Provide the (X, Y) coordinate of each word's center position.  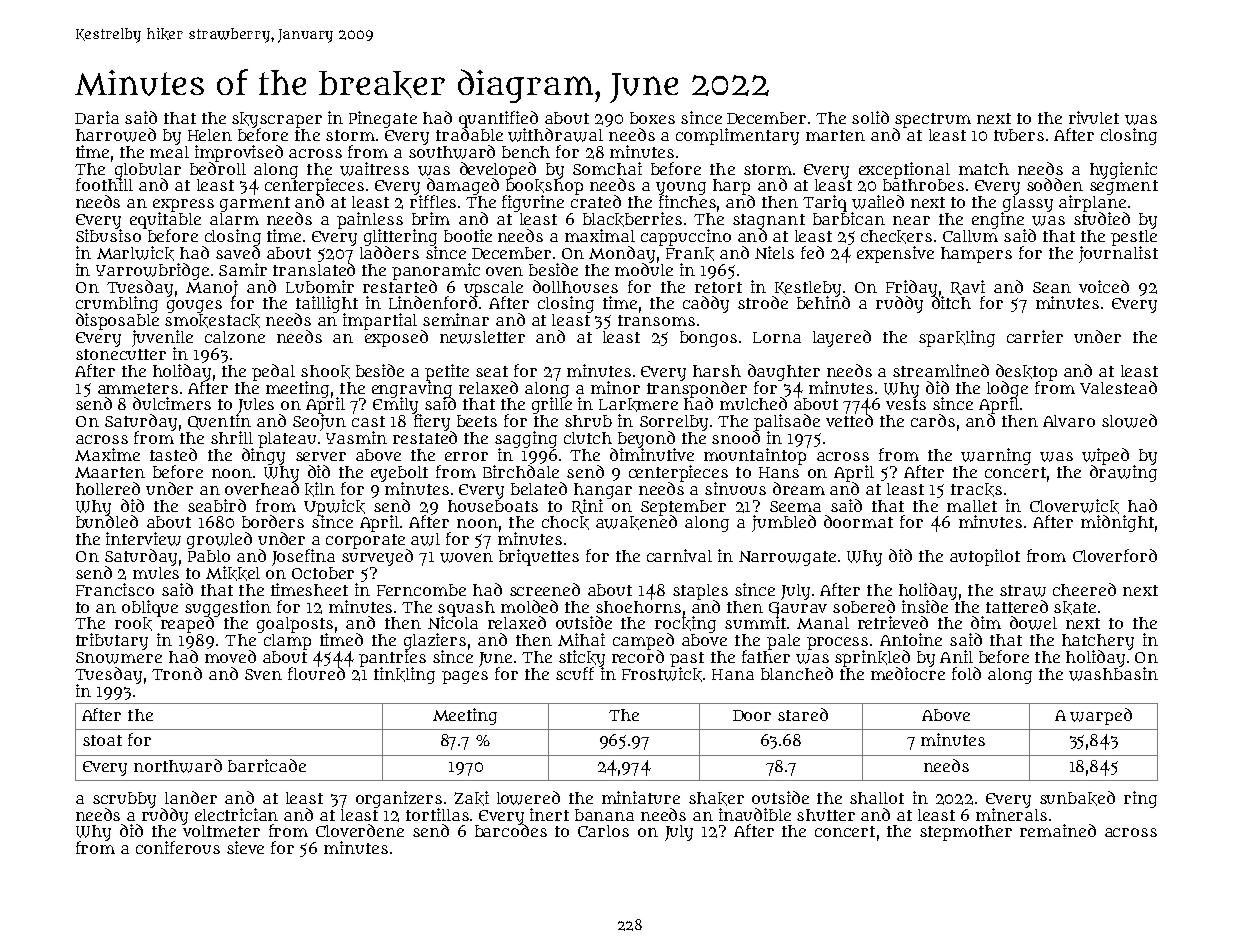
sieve (245, 847)
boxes (652, 118)
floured (316, 673)
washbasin (1113, 674)
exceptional (904, 170)
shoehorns (638, 607)
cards (933, 420)
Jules (256, 406)
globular (148, 171)
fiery (432, 422)
